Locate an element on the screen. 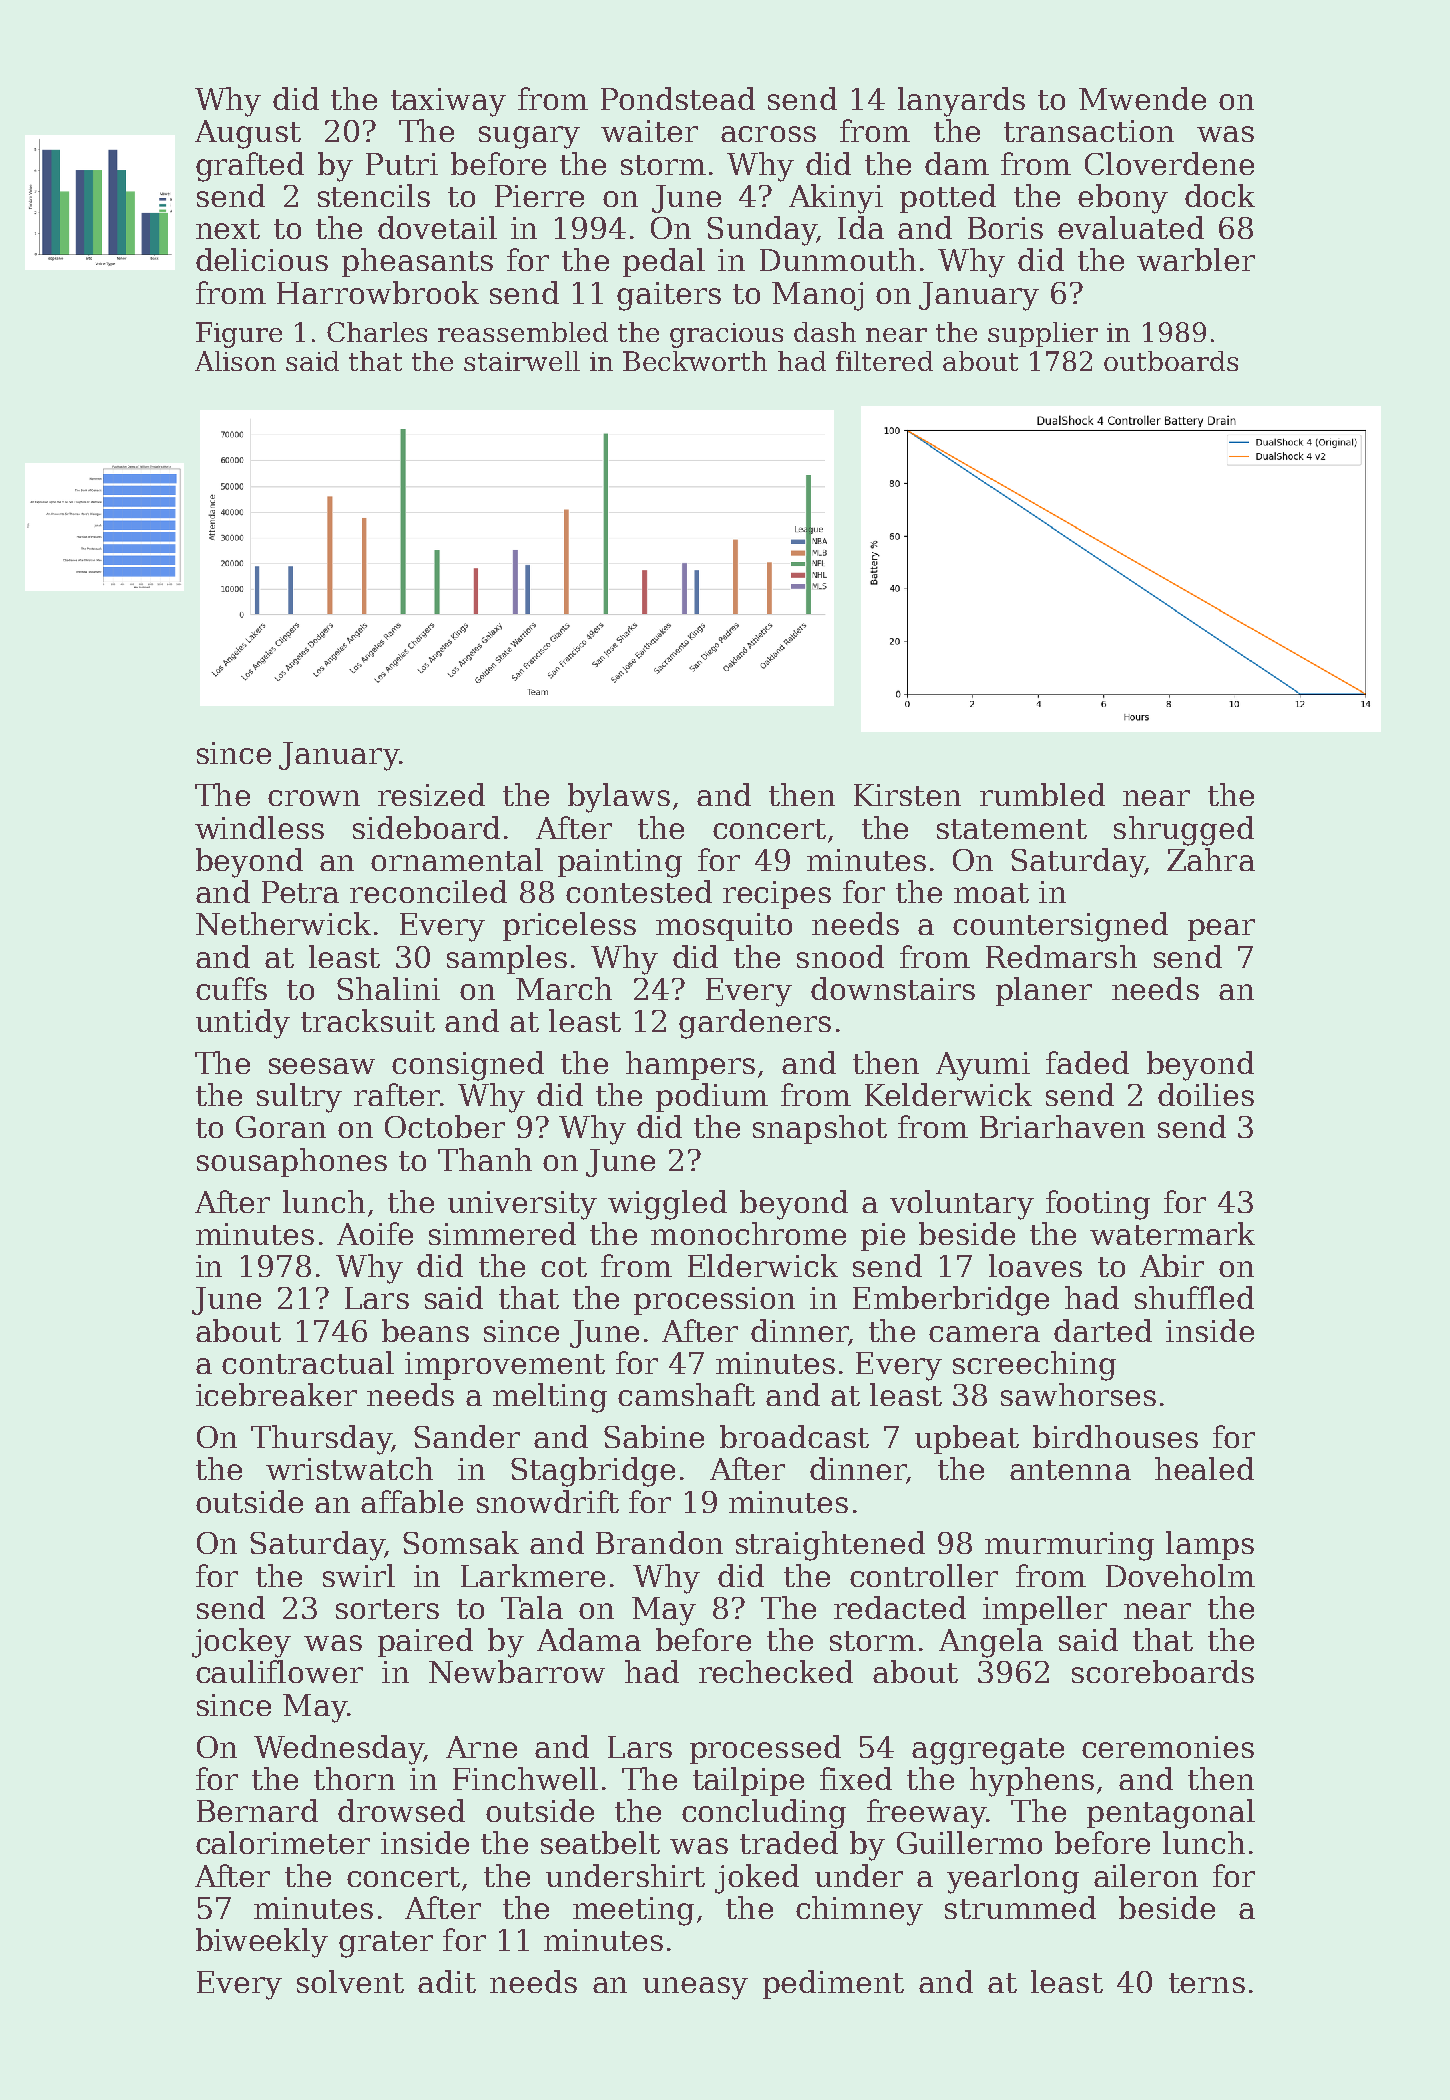 The height and width of the screenshot is (2100, 1450). biweekly is located at coordinates (262, 1943).
